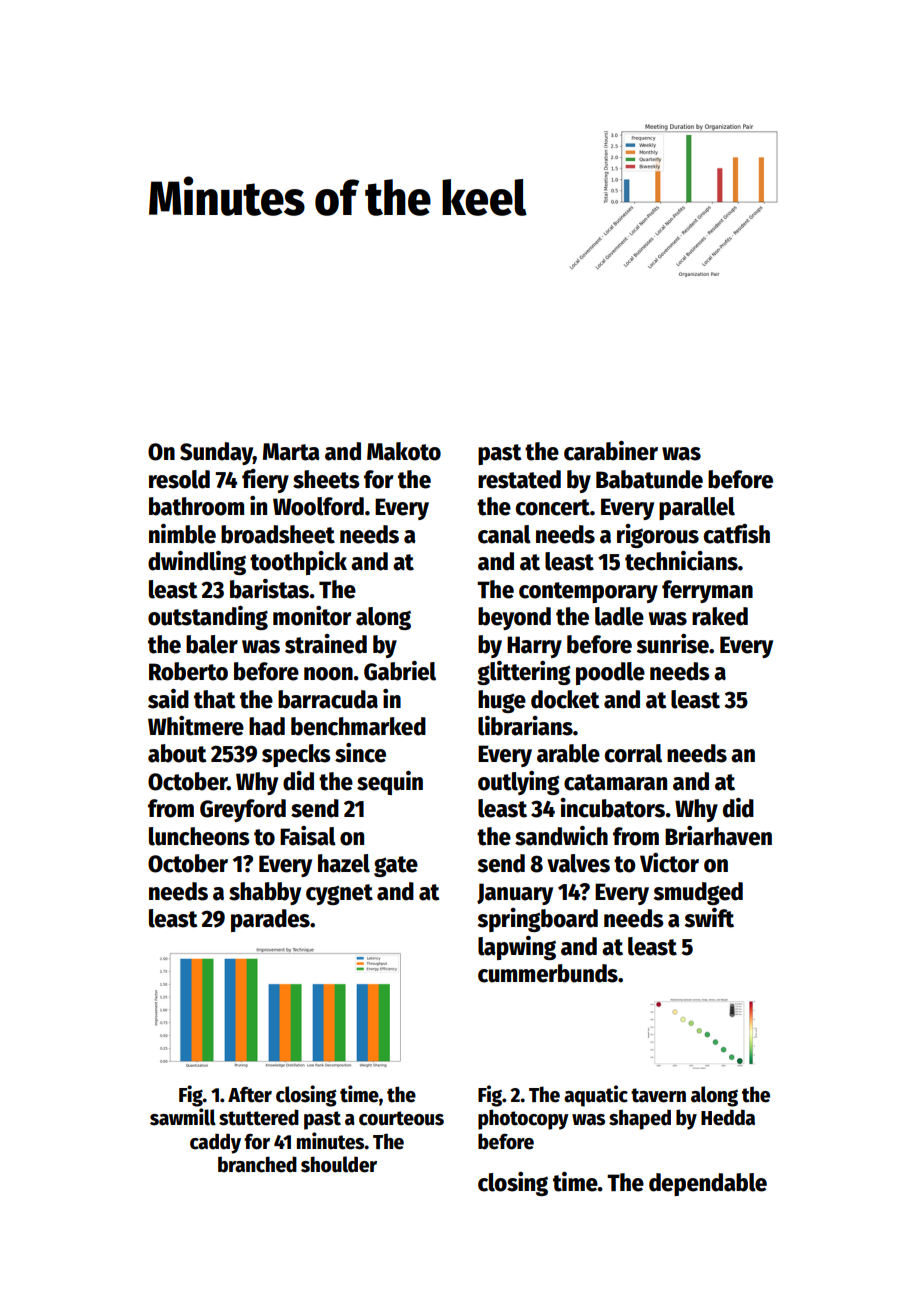 This page has height=1311, width=924. I want to click on specks, so click(296, 755).
